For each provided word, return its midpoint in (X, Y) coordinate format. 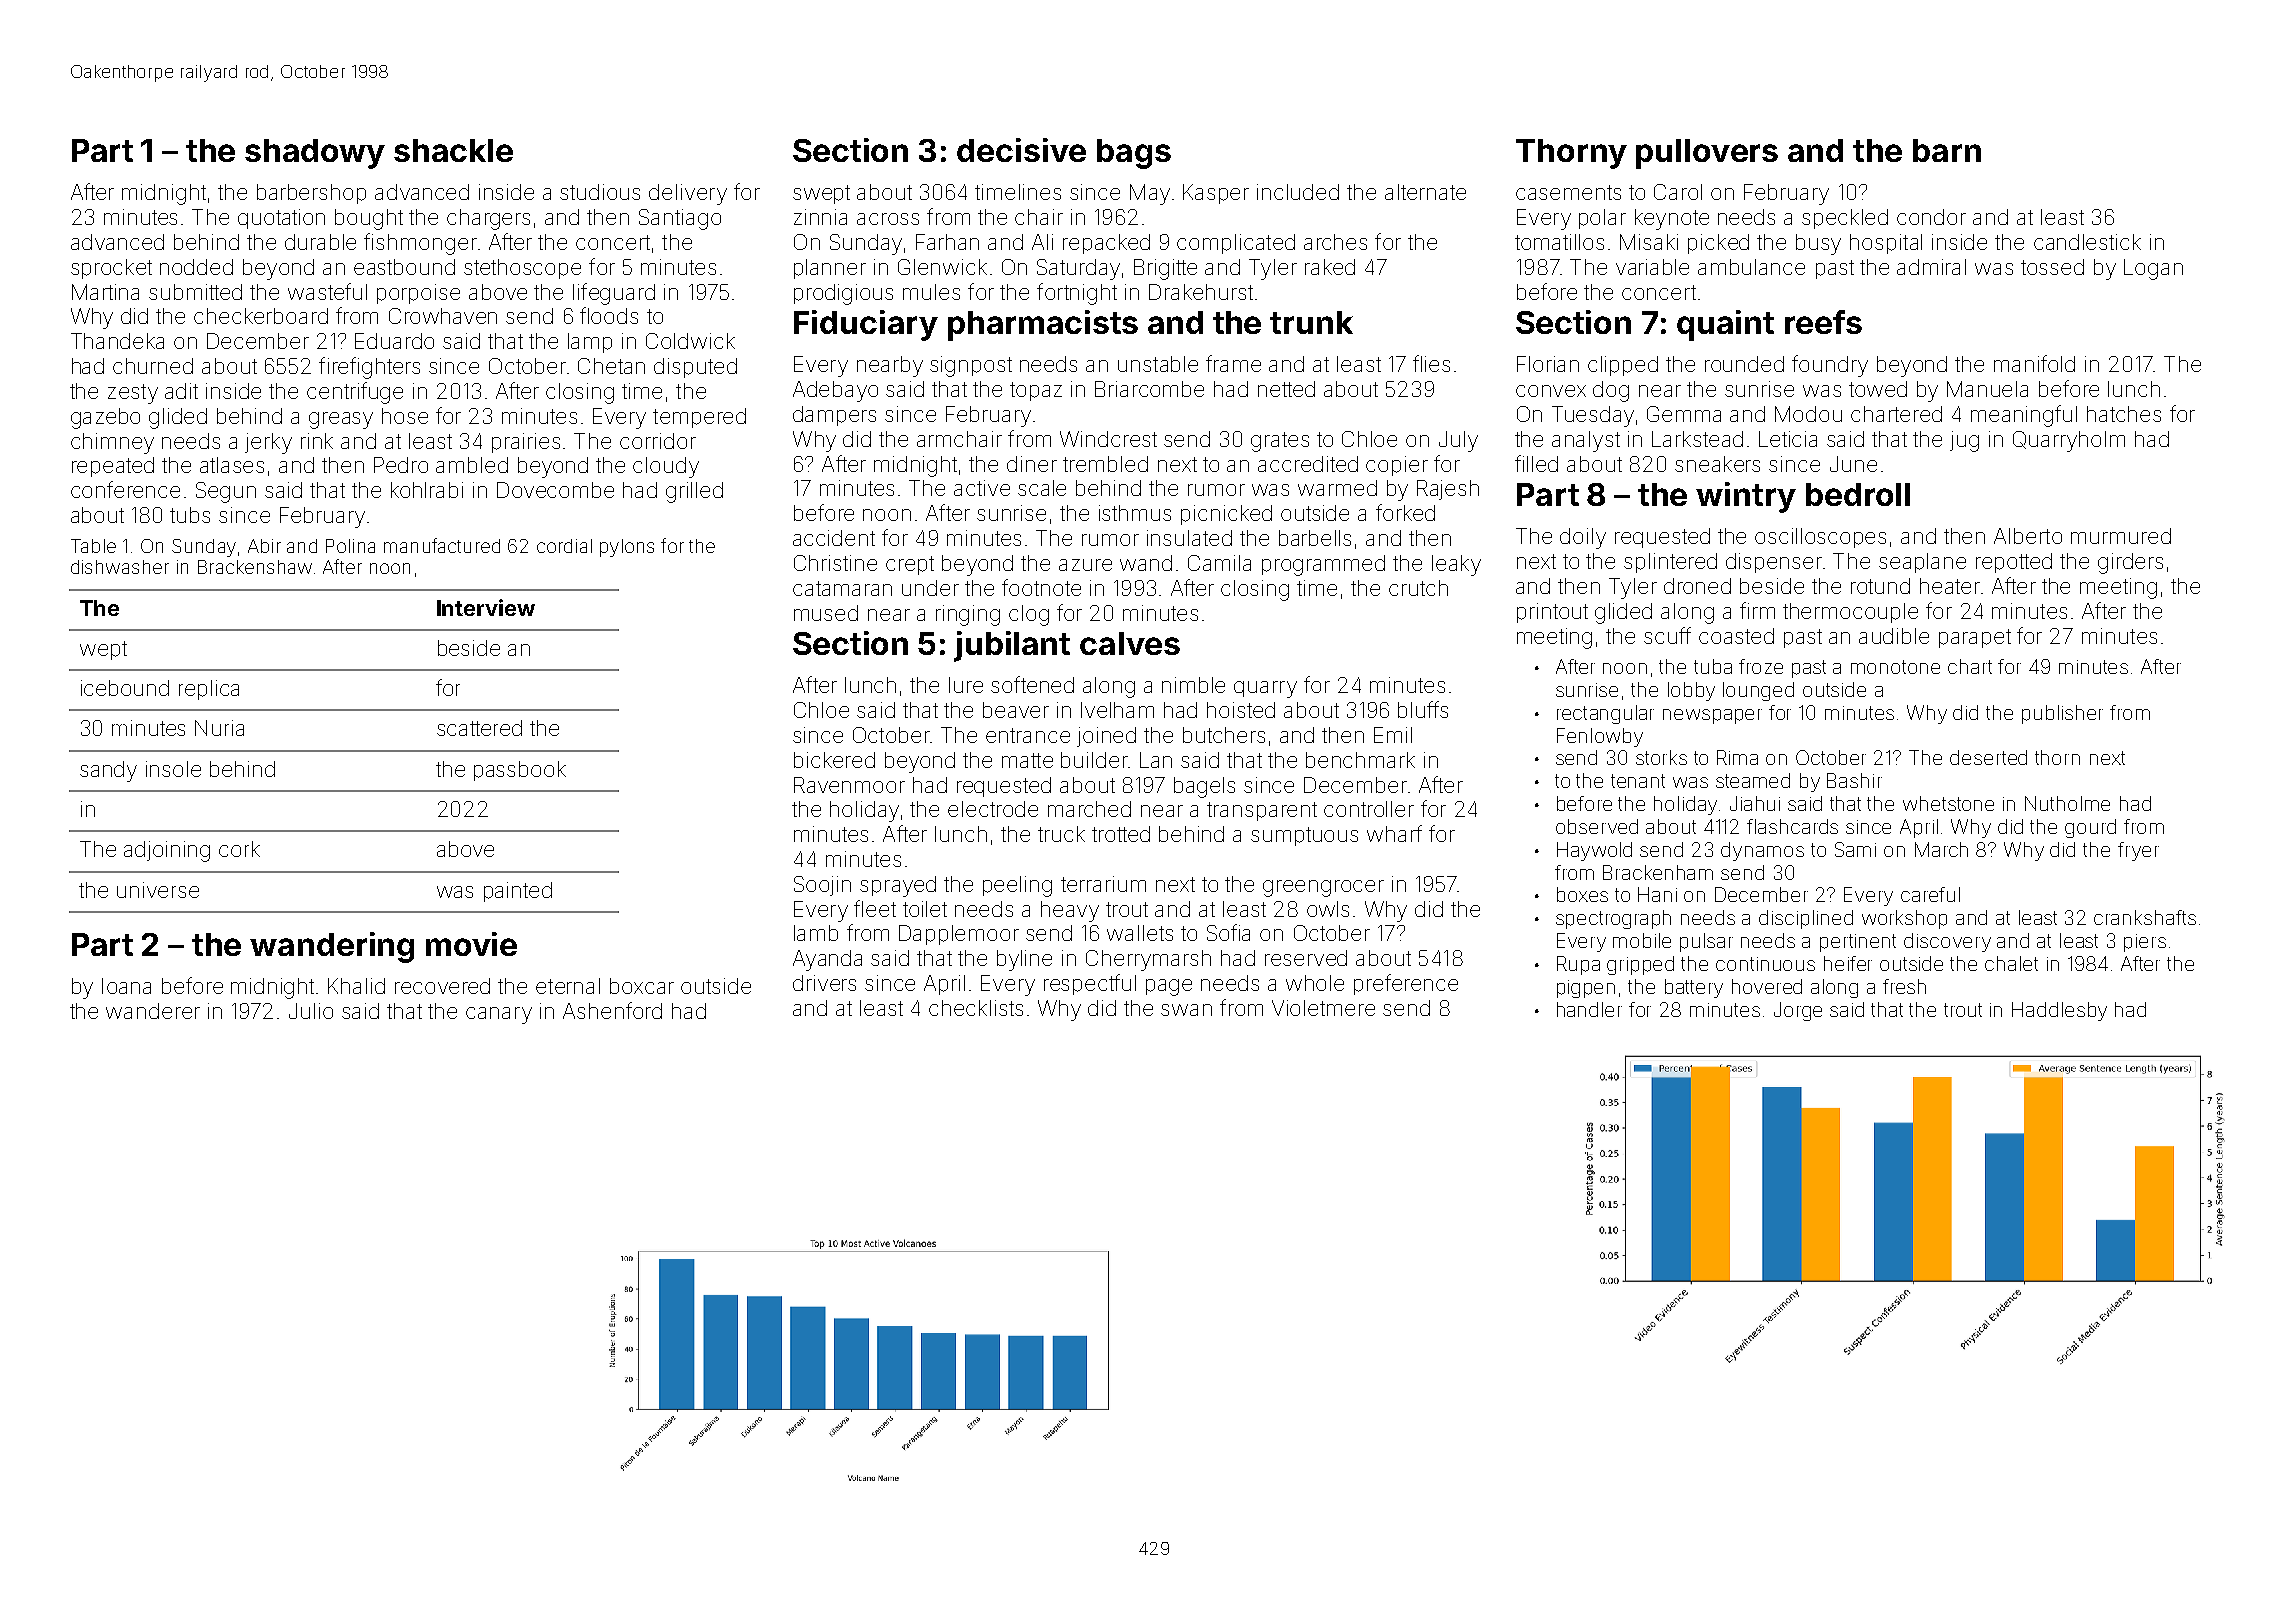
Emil (1393, 735)
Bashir (1854, 780)
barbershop (311, 194)
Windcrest (1108, 439)
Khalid (356, 986)
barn (1947, 150)
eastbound (404, 267)
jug (1964, 441)
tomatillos (1559, 242)
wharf (1394, 833)
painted (518, 892)
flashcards (1792, 826)
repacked (1106, 244)
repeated (113, 467)
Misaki (1649, 242)
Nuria (219, 728)
